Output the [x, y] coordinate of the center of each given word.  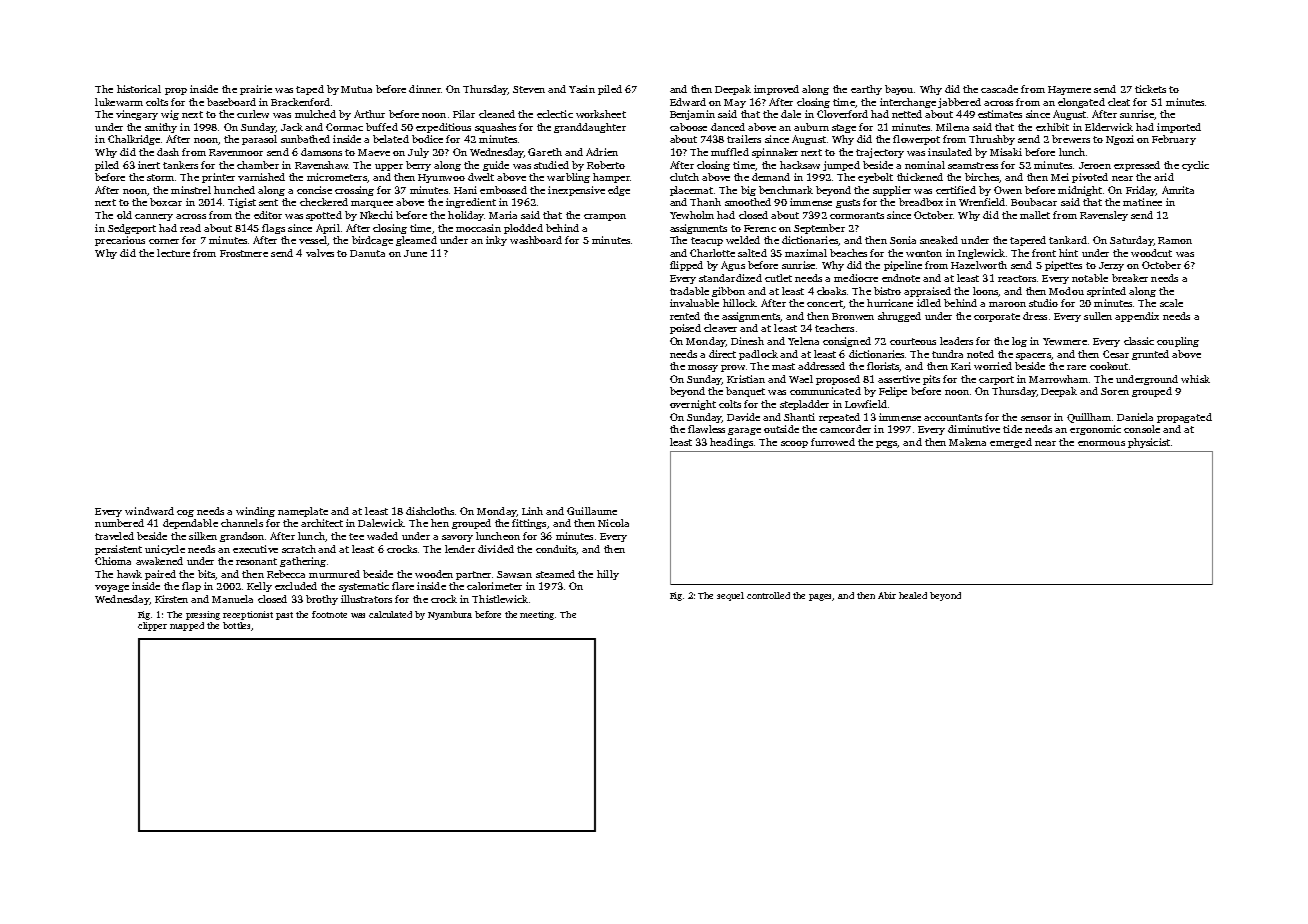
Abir [887, 595]
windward [149, 511]
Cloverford [842, 114]
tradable [689, 291]
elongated [1081, 103]
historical [139, 89]
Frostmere [244, 253]
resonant [256, 561]
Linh [532, 511]
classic [1139, 341]
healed [913, 595]
